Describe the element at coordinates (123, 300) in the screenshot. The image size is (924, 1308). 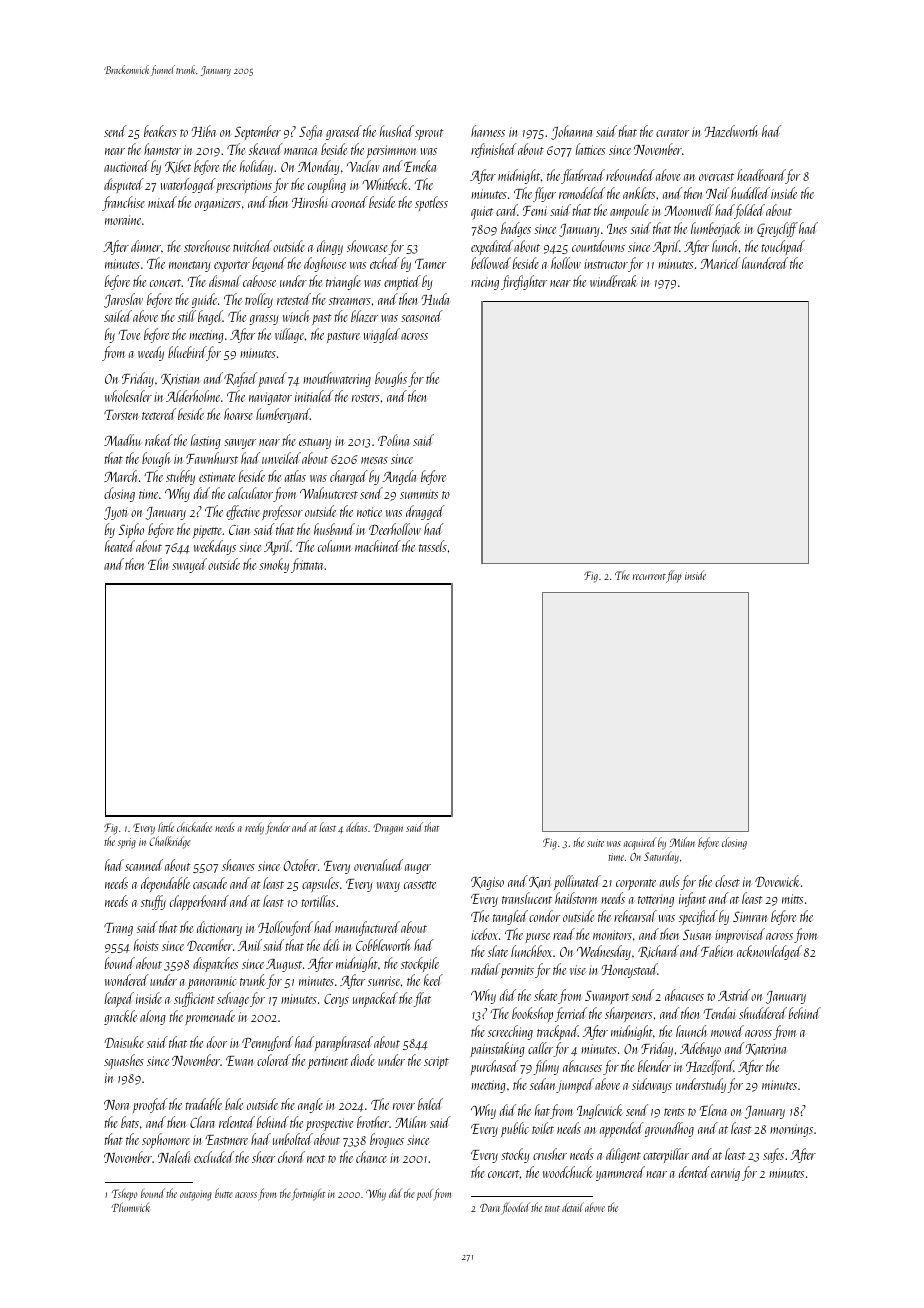
I see `Jaroslav` at that location.
